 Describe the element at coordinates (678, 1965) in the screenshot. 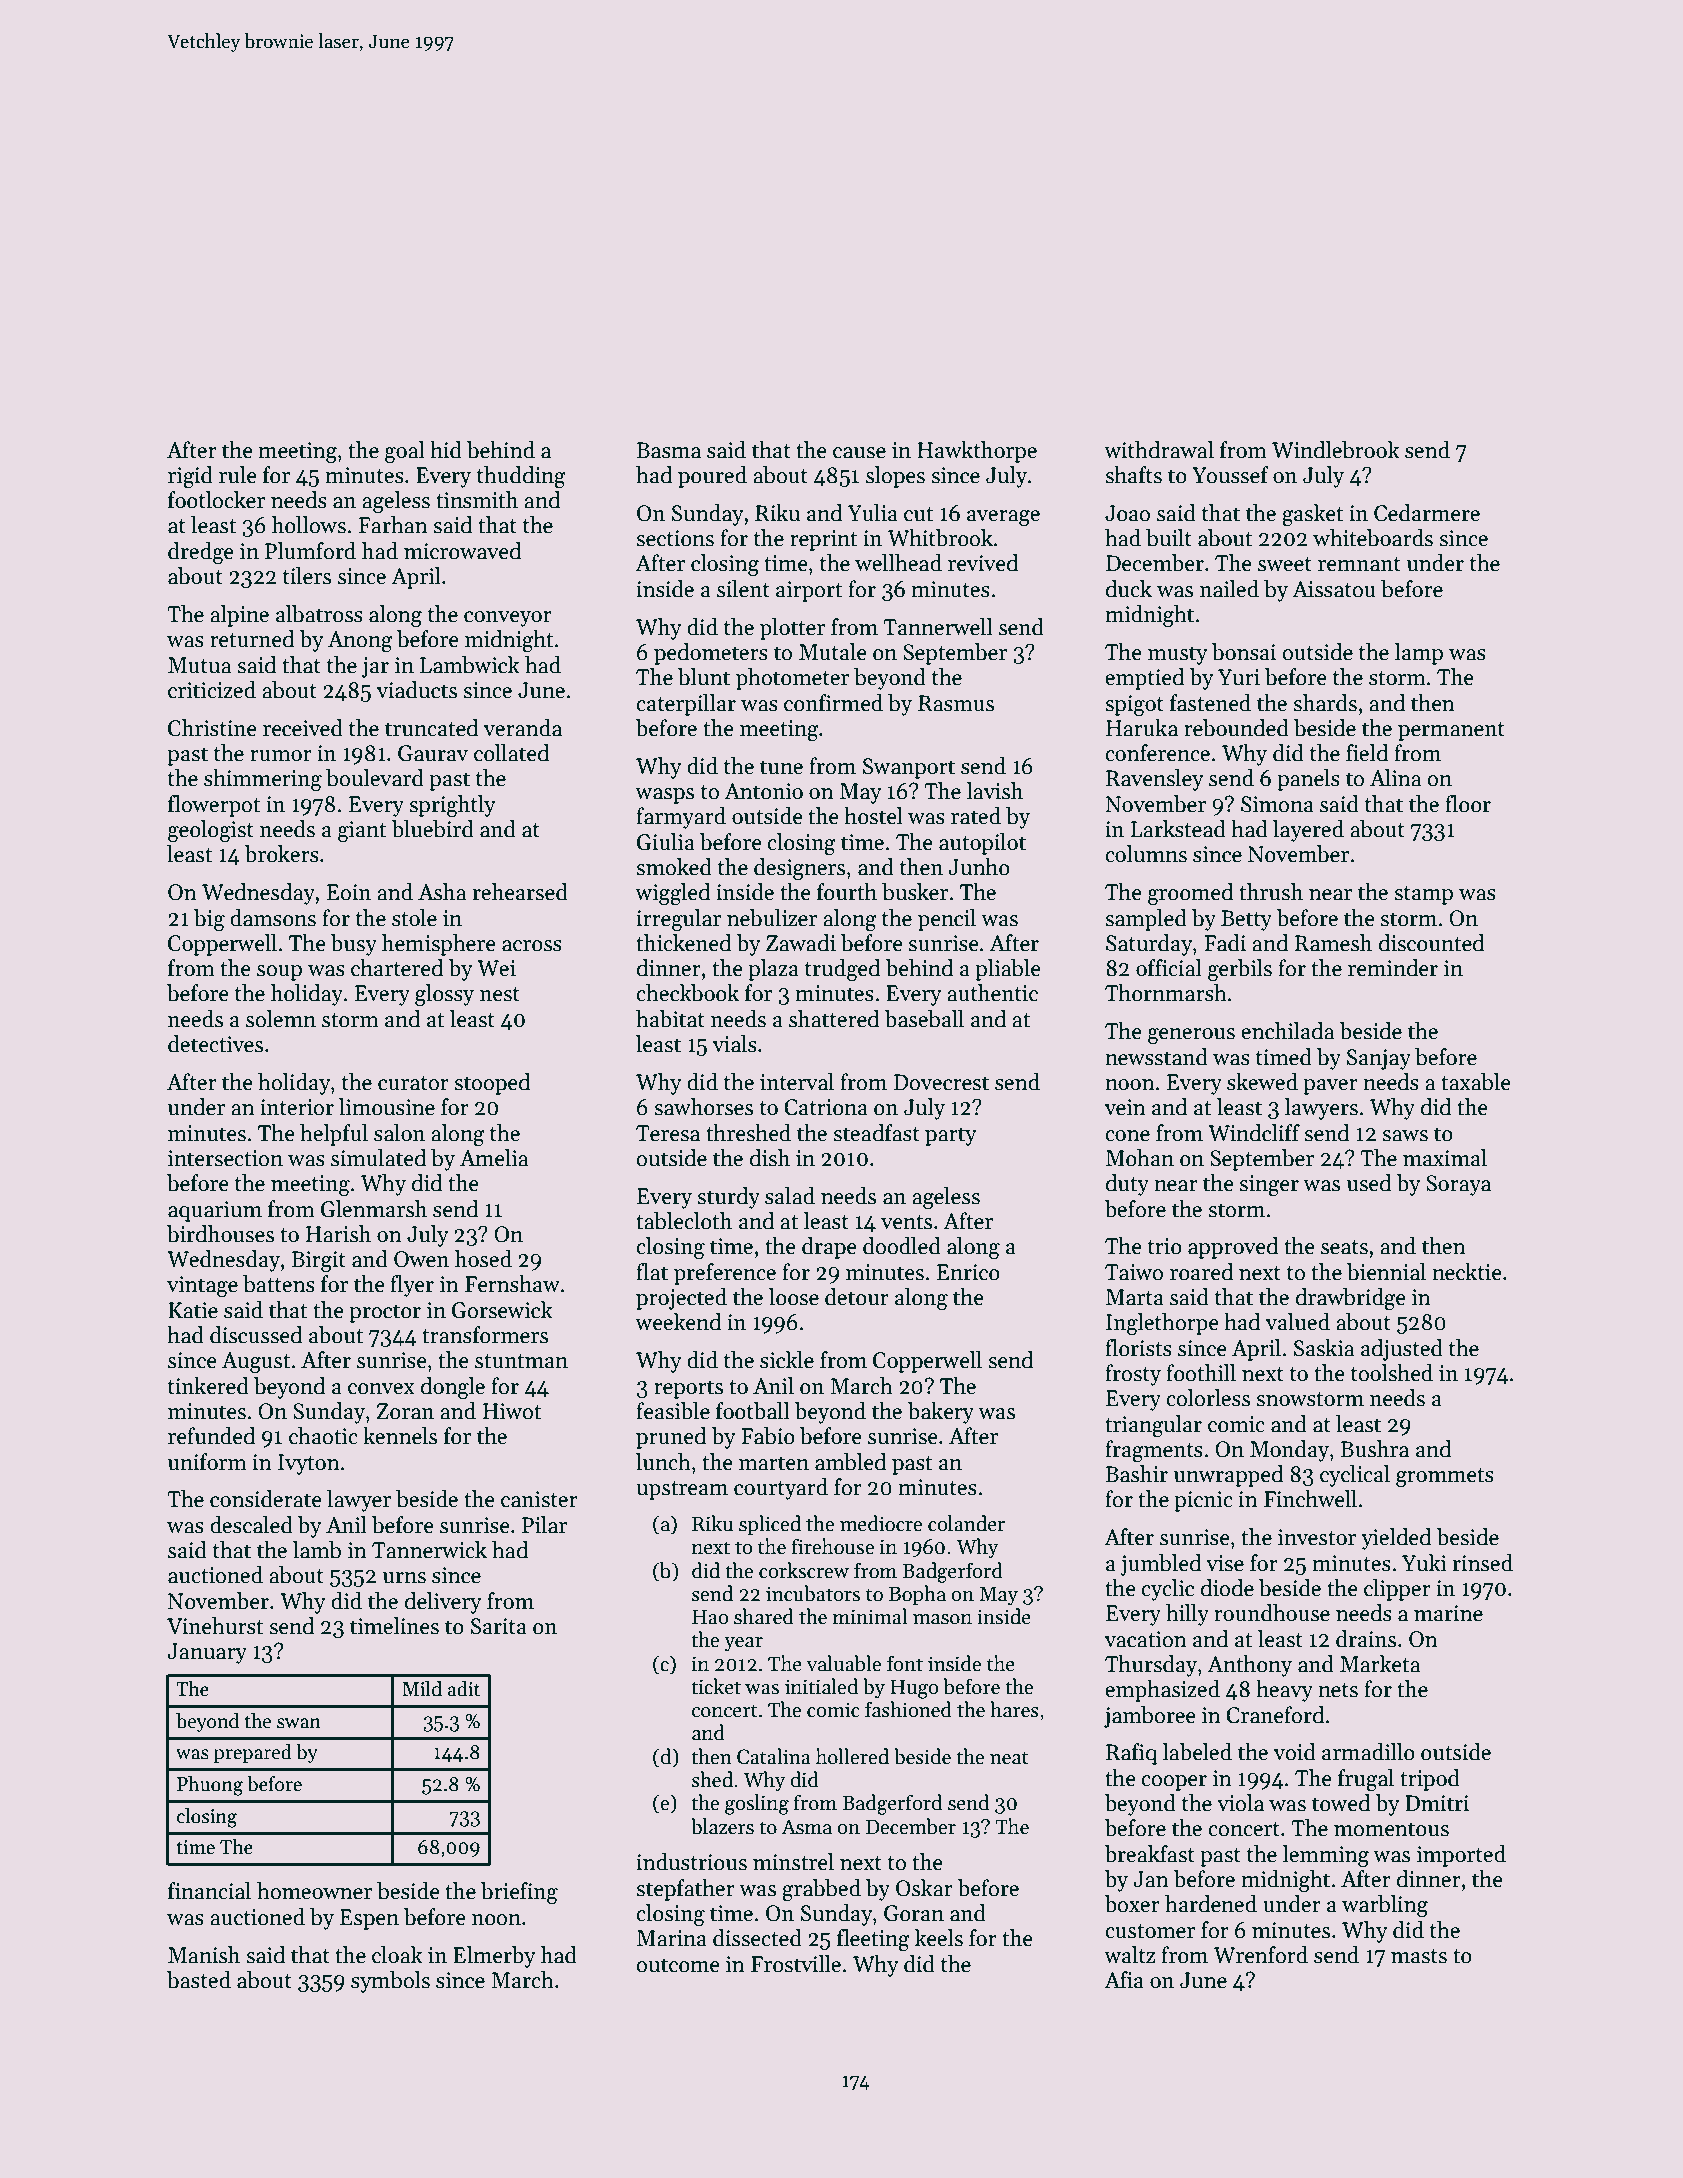

I see `outcome` at that location.
